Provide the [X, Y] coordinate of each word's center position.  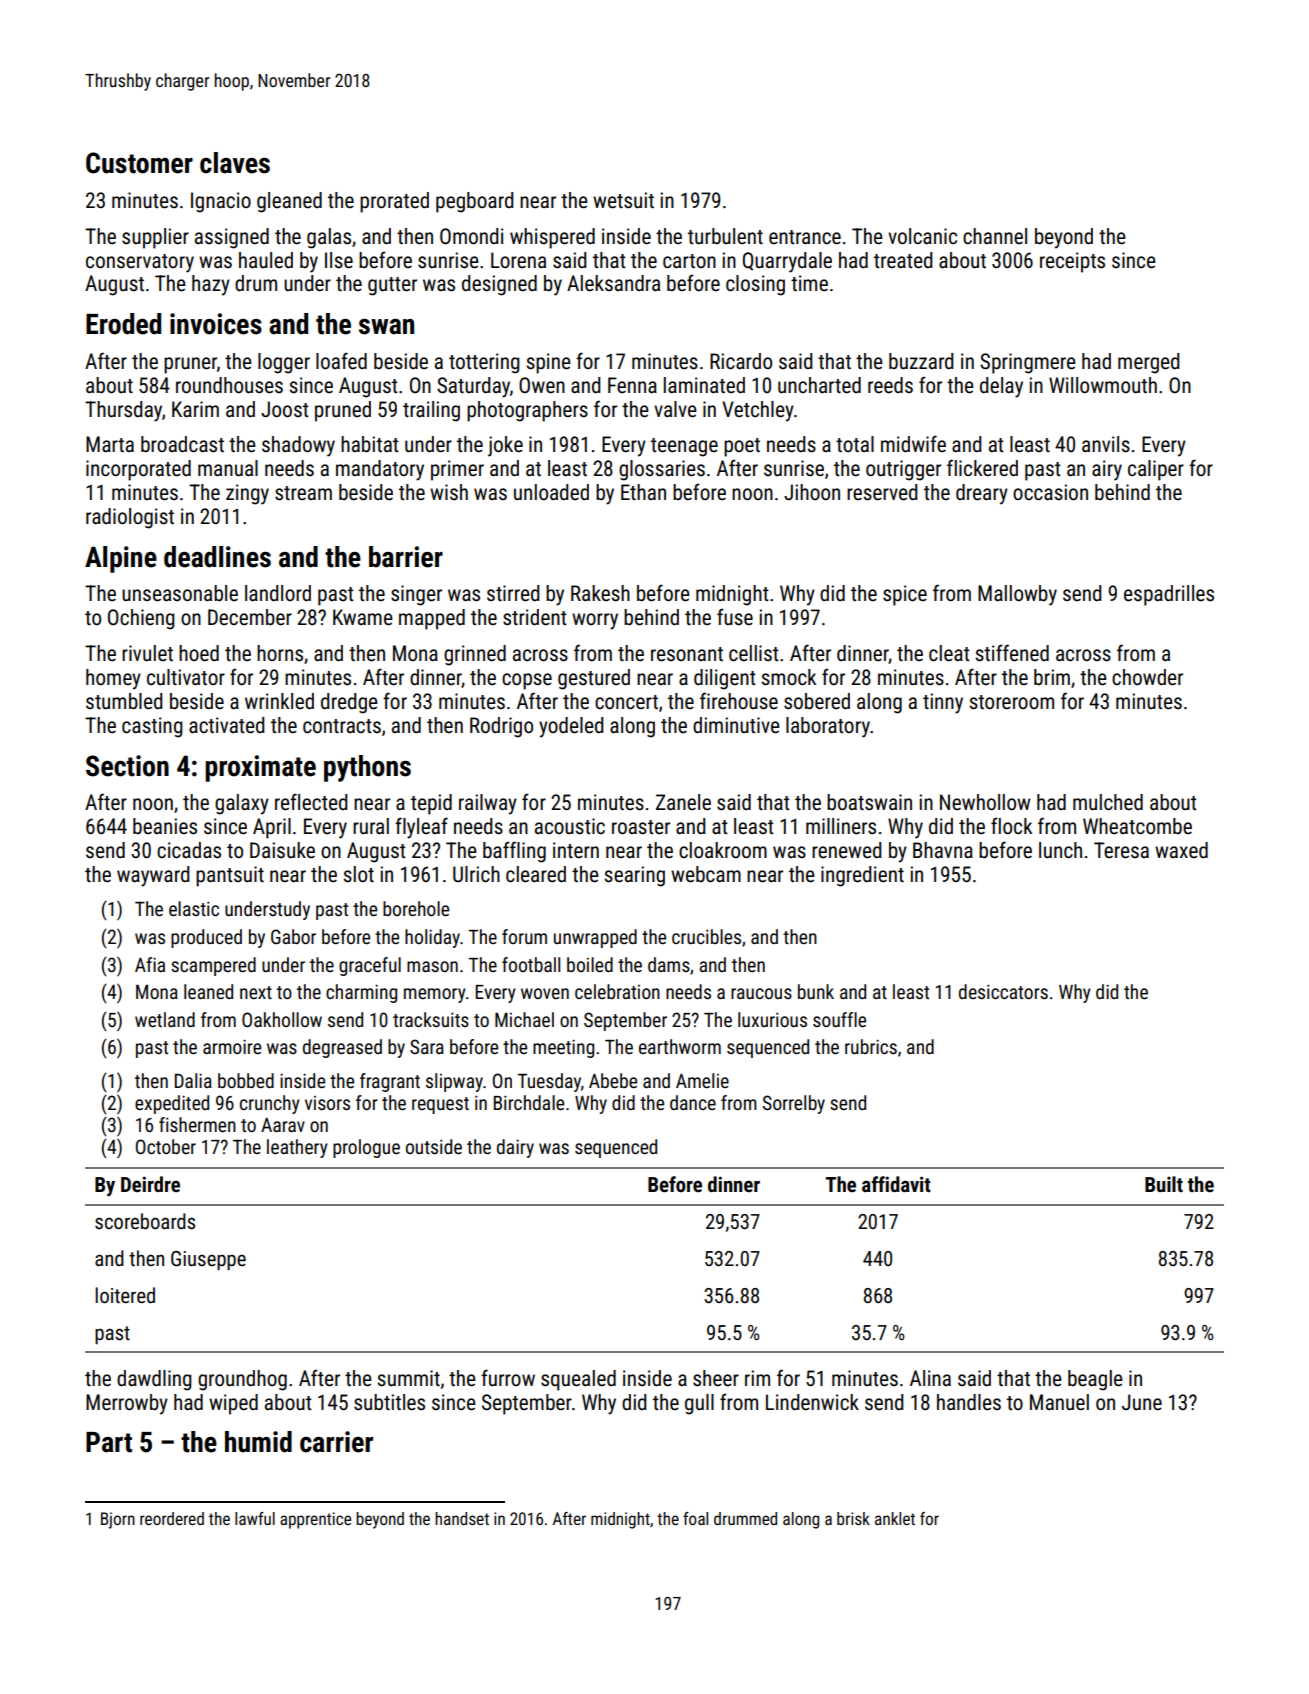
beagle [1095, 1380]
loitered [125, 1295]
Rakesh [600, 593]
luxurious [772, 1019]
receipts [1072, 262]
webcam [706, 874]
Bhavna [943, 850]
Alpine [121, 559]
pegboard [474, 202]
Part [109, 1442]
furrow [508, 1377]
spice [905, 595]
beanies [165, 826]
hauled [266, 260]
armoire [232, 1046]
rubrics [871, 1046]
